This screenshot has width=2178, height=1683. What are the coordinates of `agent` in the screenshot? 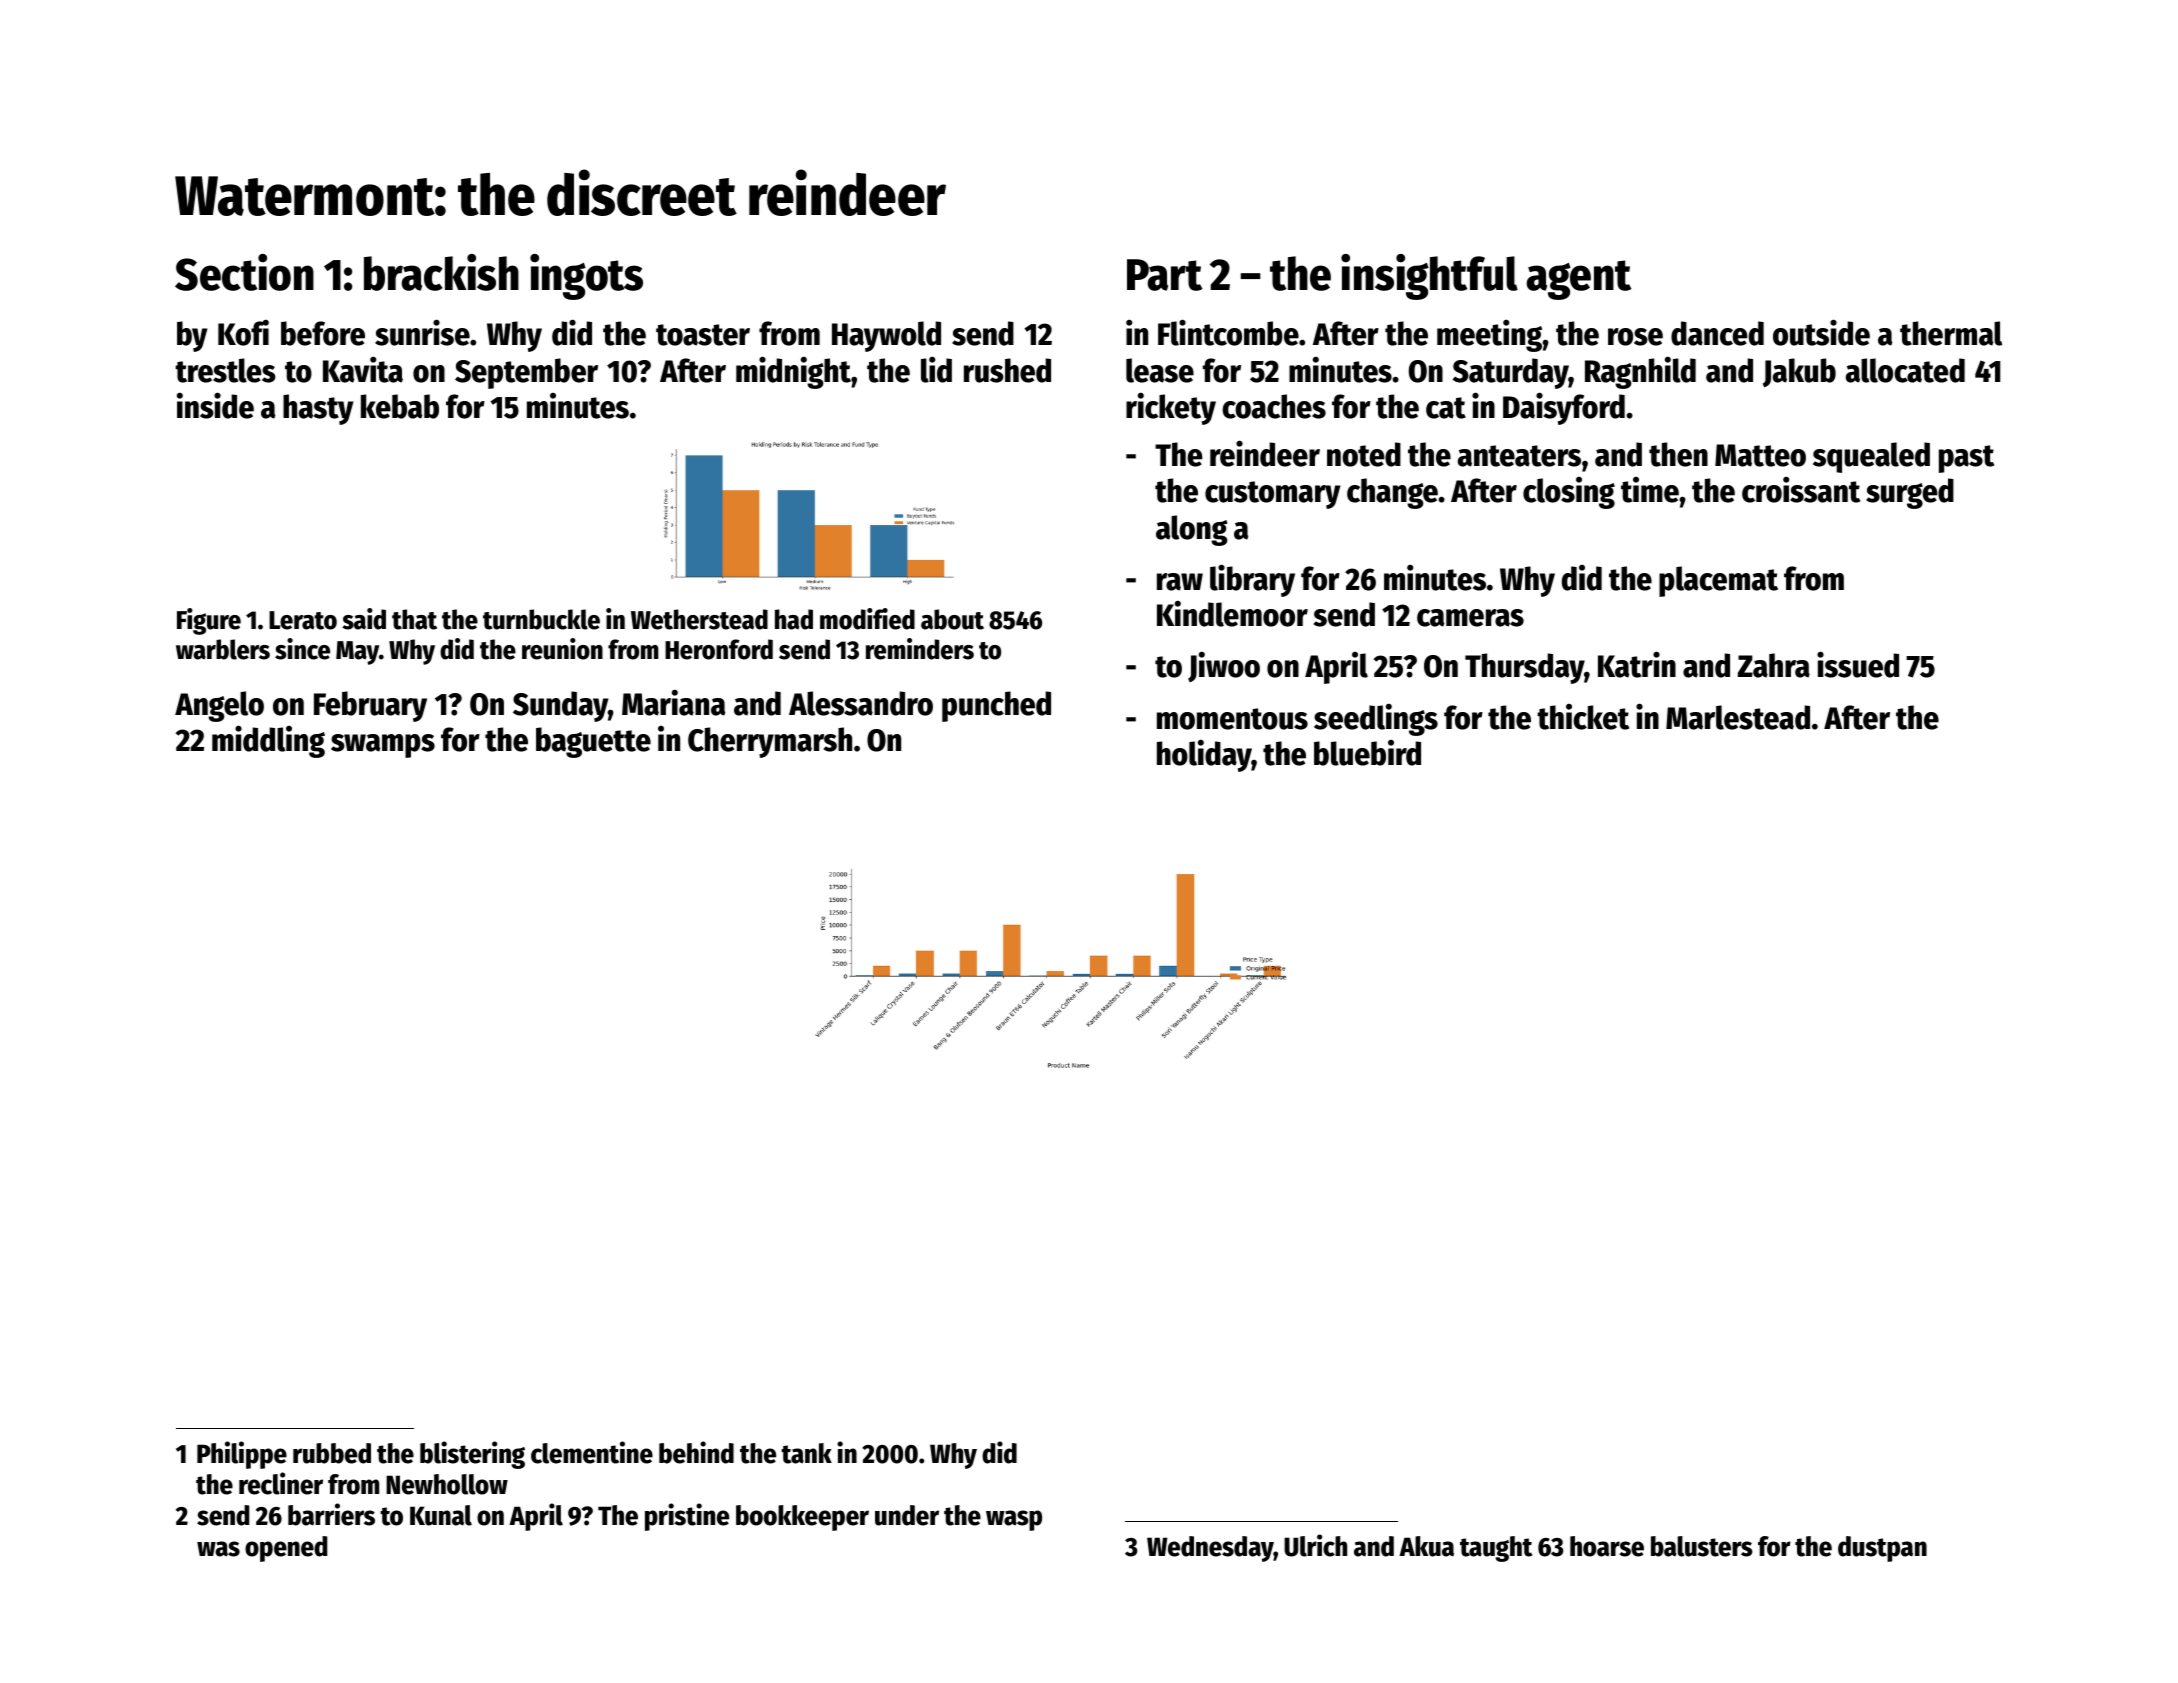 It's located at (1578, 280).
